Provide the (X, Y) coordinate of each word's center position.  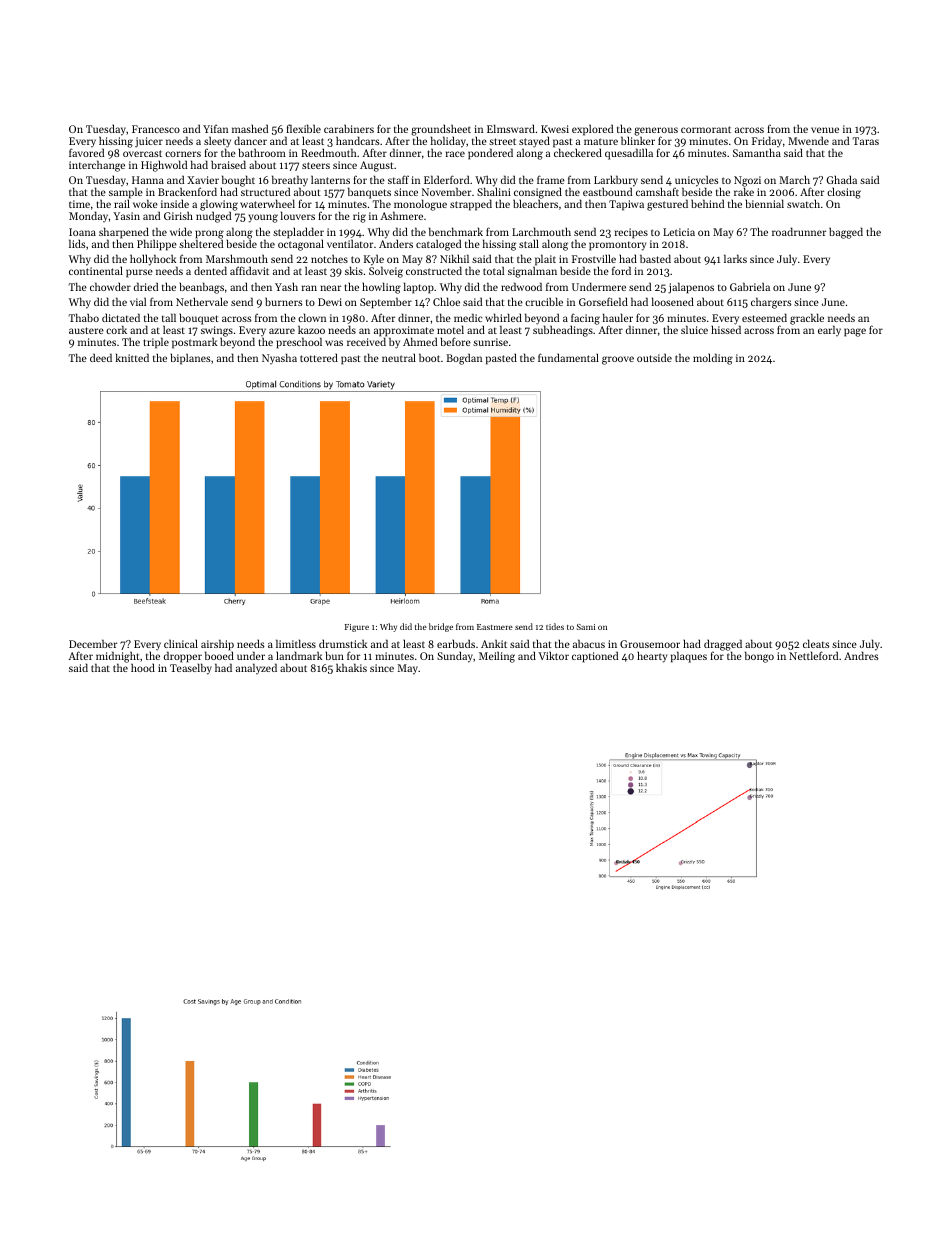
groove (618, 360)
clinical (181, 643)
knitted (132, 357)
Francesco (156, 129)
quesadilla (629, 154)
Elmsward (511, 128)
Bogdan (464, 359)
